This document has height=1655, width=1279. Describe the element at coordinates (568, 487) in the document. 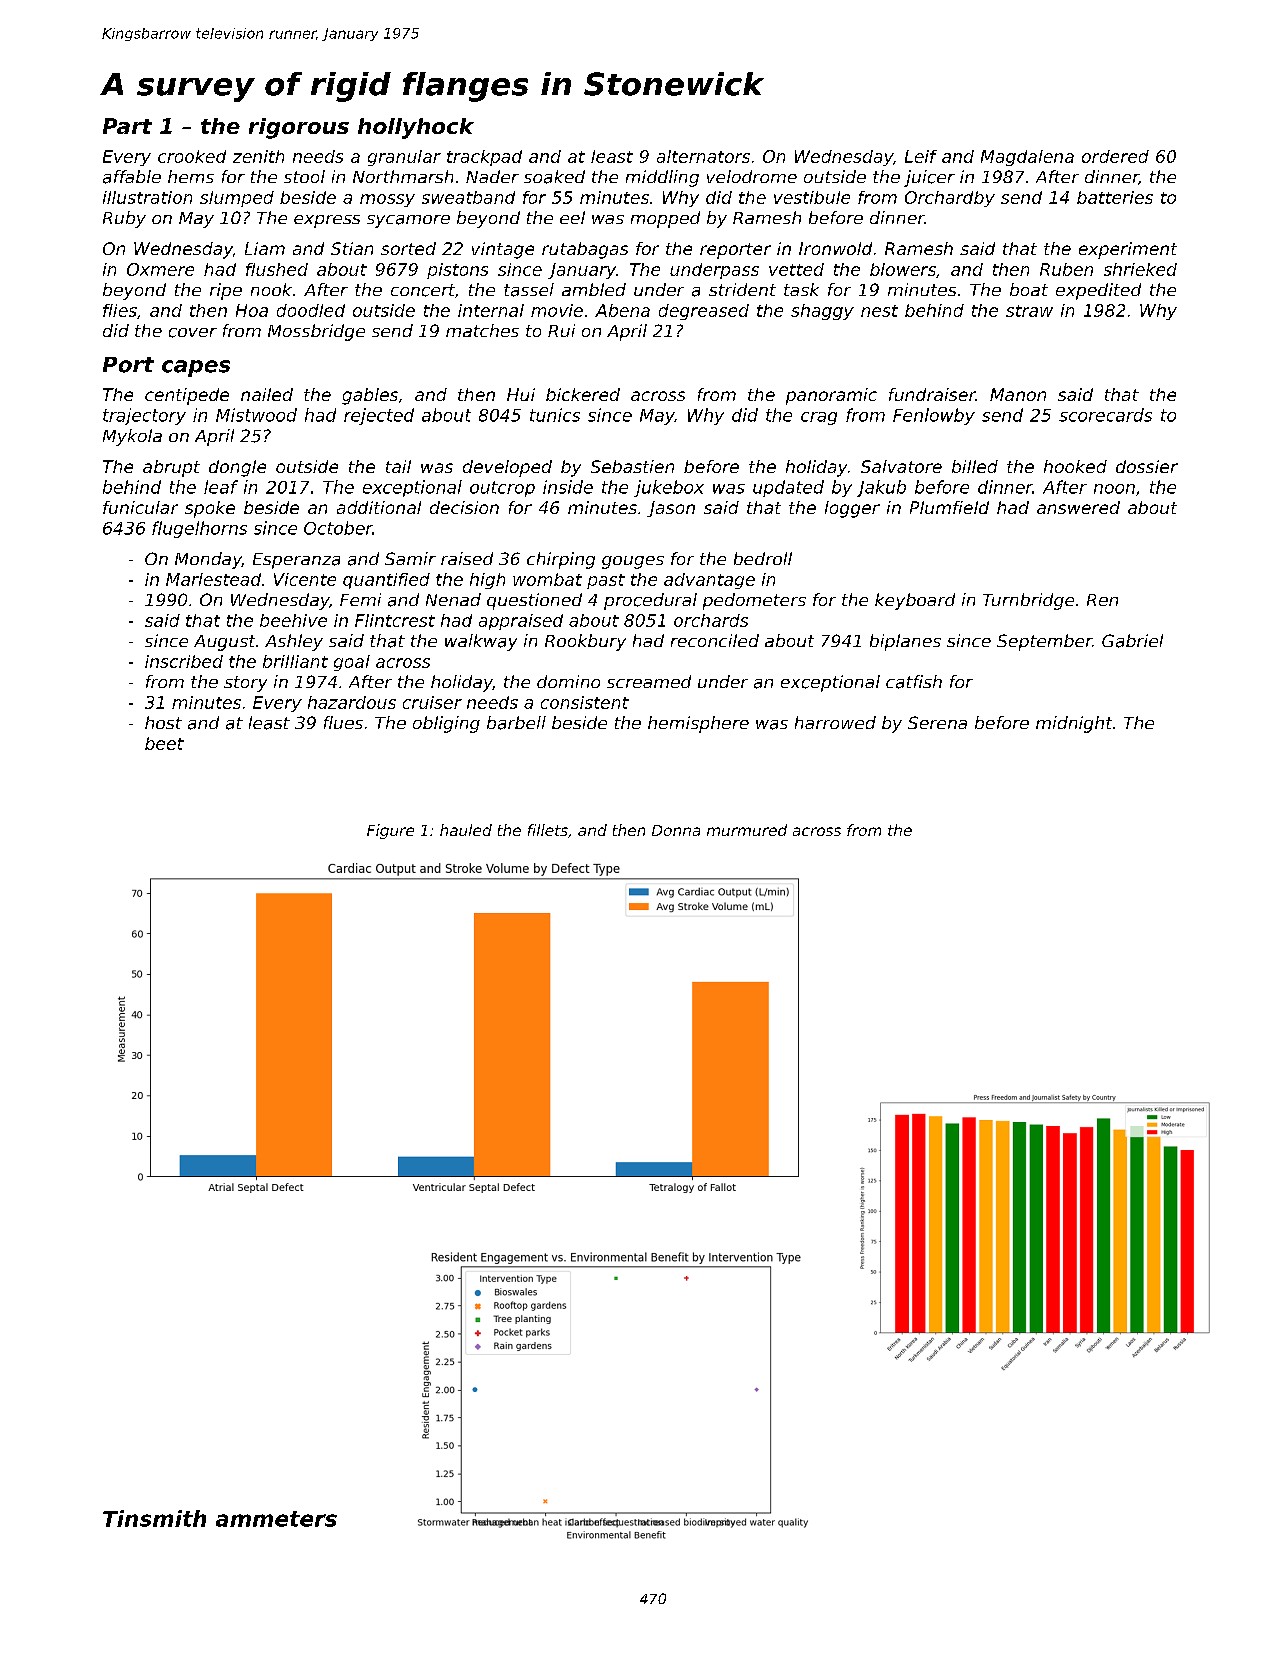

I see `inside` at that location.
